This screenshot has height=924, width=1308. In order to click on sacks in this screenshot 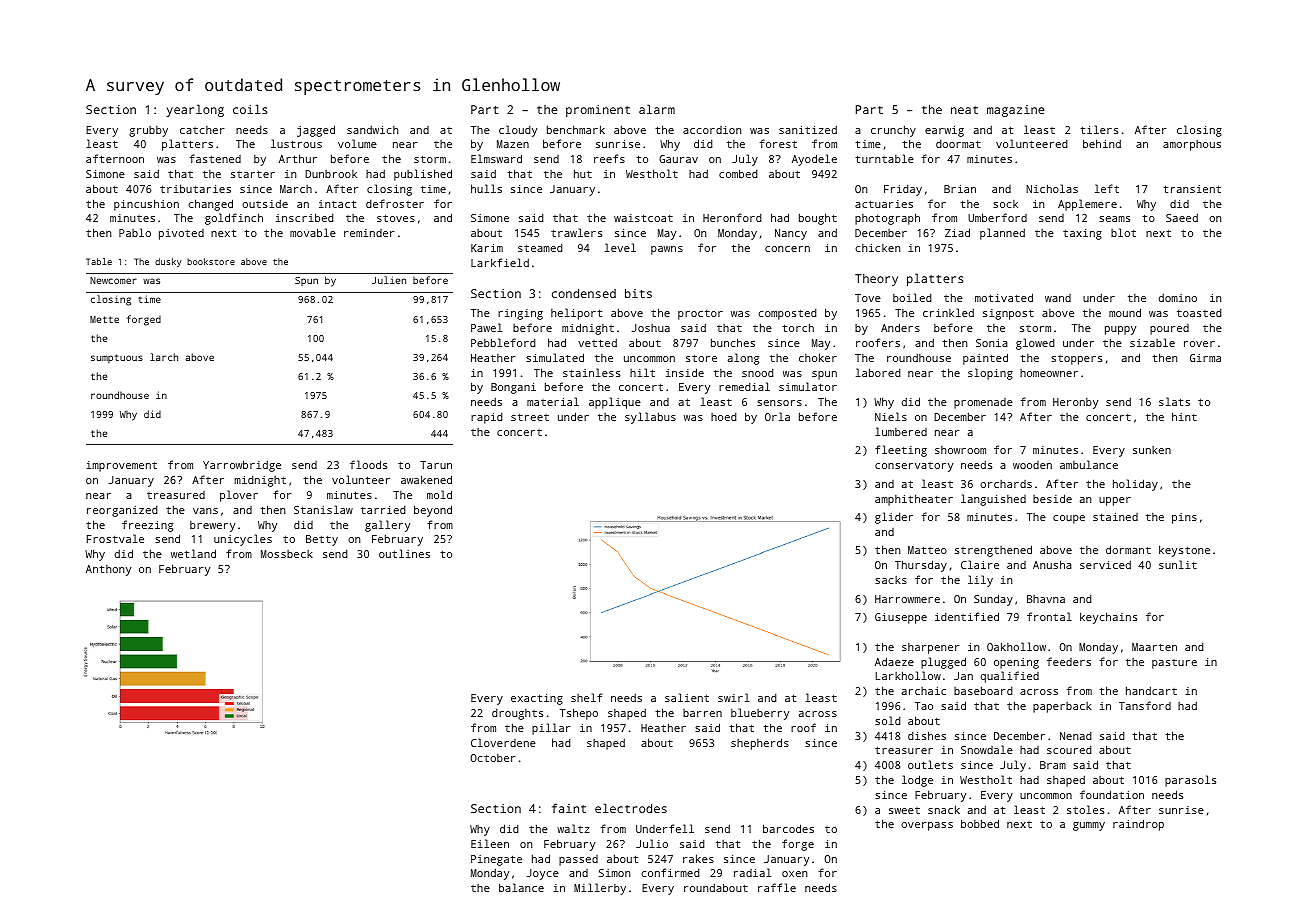, I will do `click(891, 580)`.
